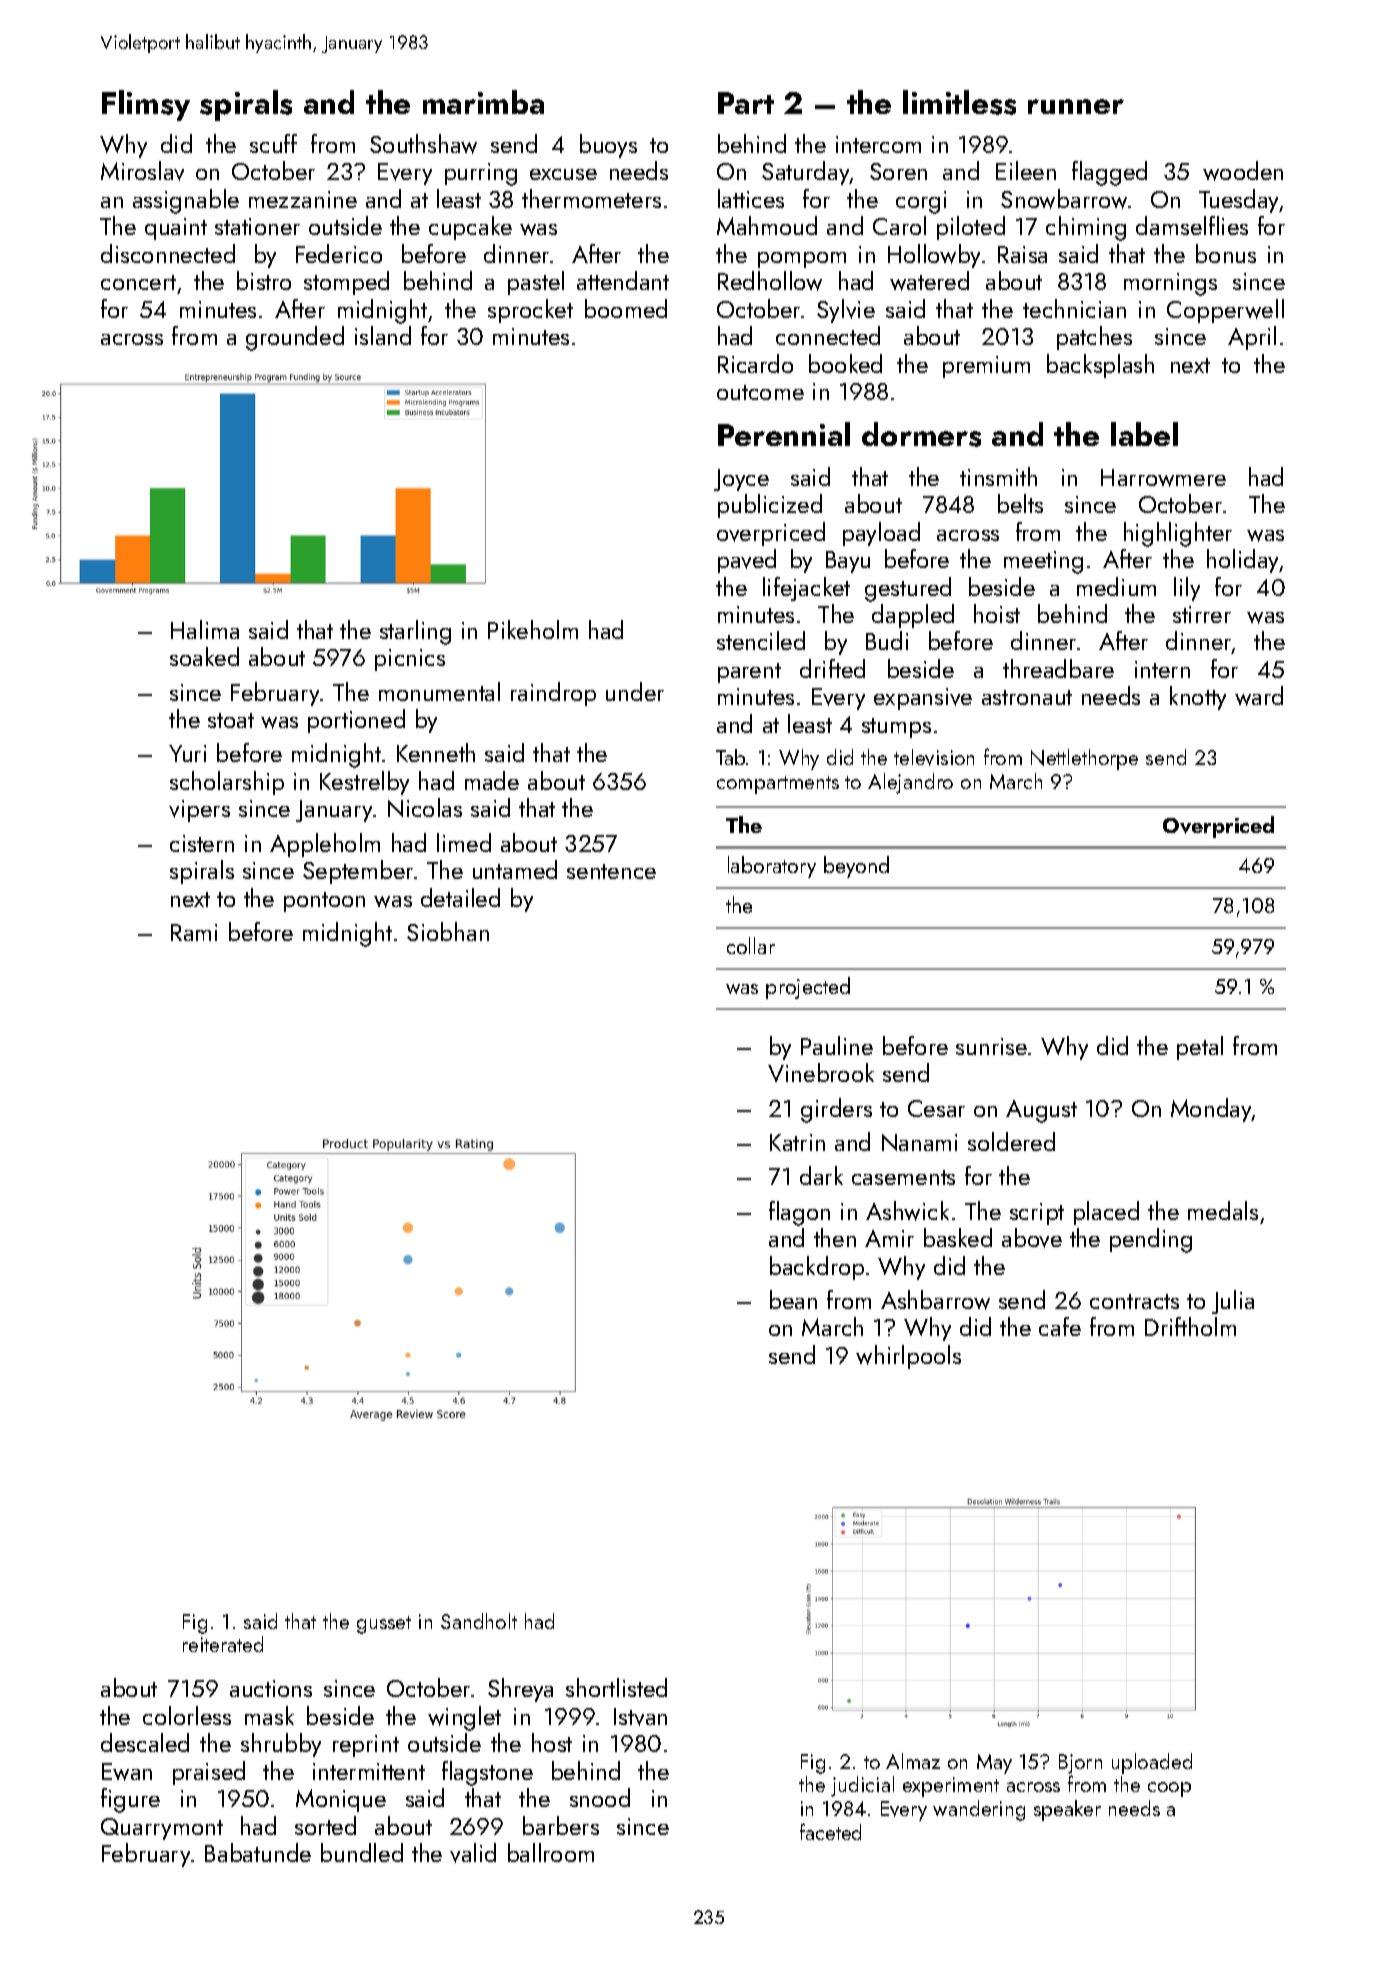  I want to click on thermometers, so click(591, 198).
